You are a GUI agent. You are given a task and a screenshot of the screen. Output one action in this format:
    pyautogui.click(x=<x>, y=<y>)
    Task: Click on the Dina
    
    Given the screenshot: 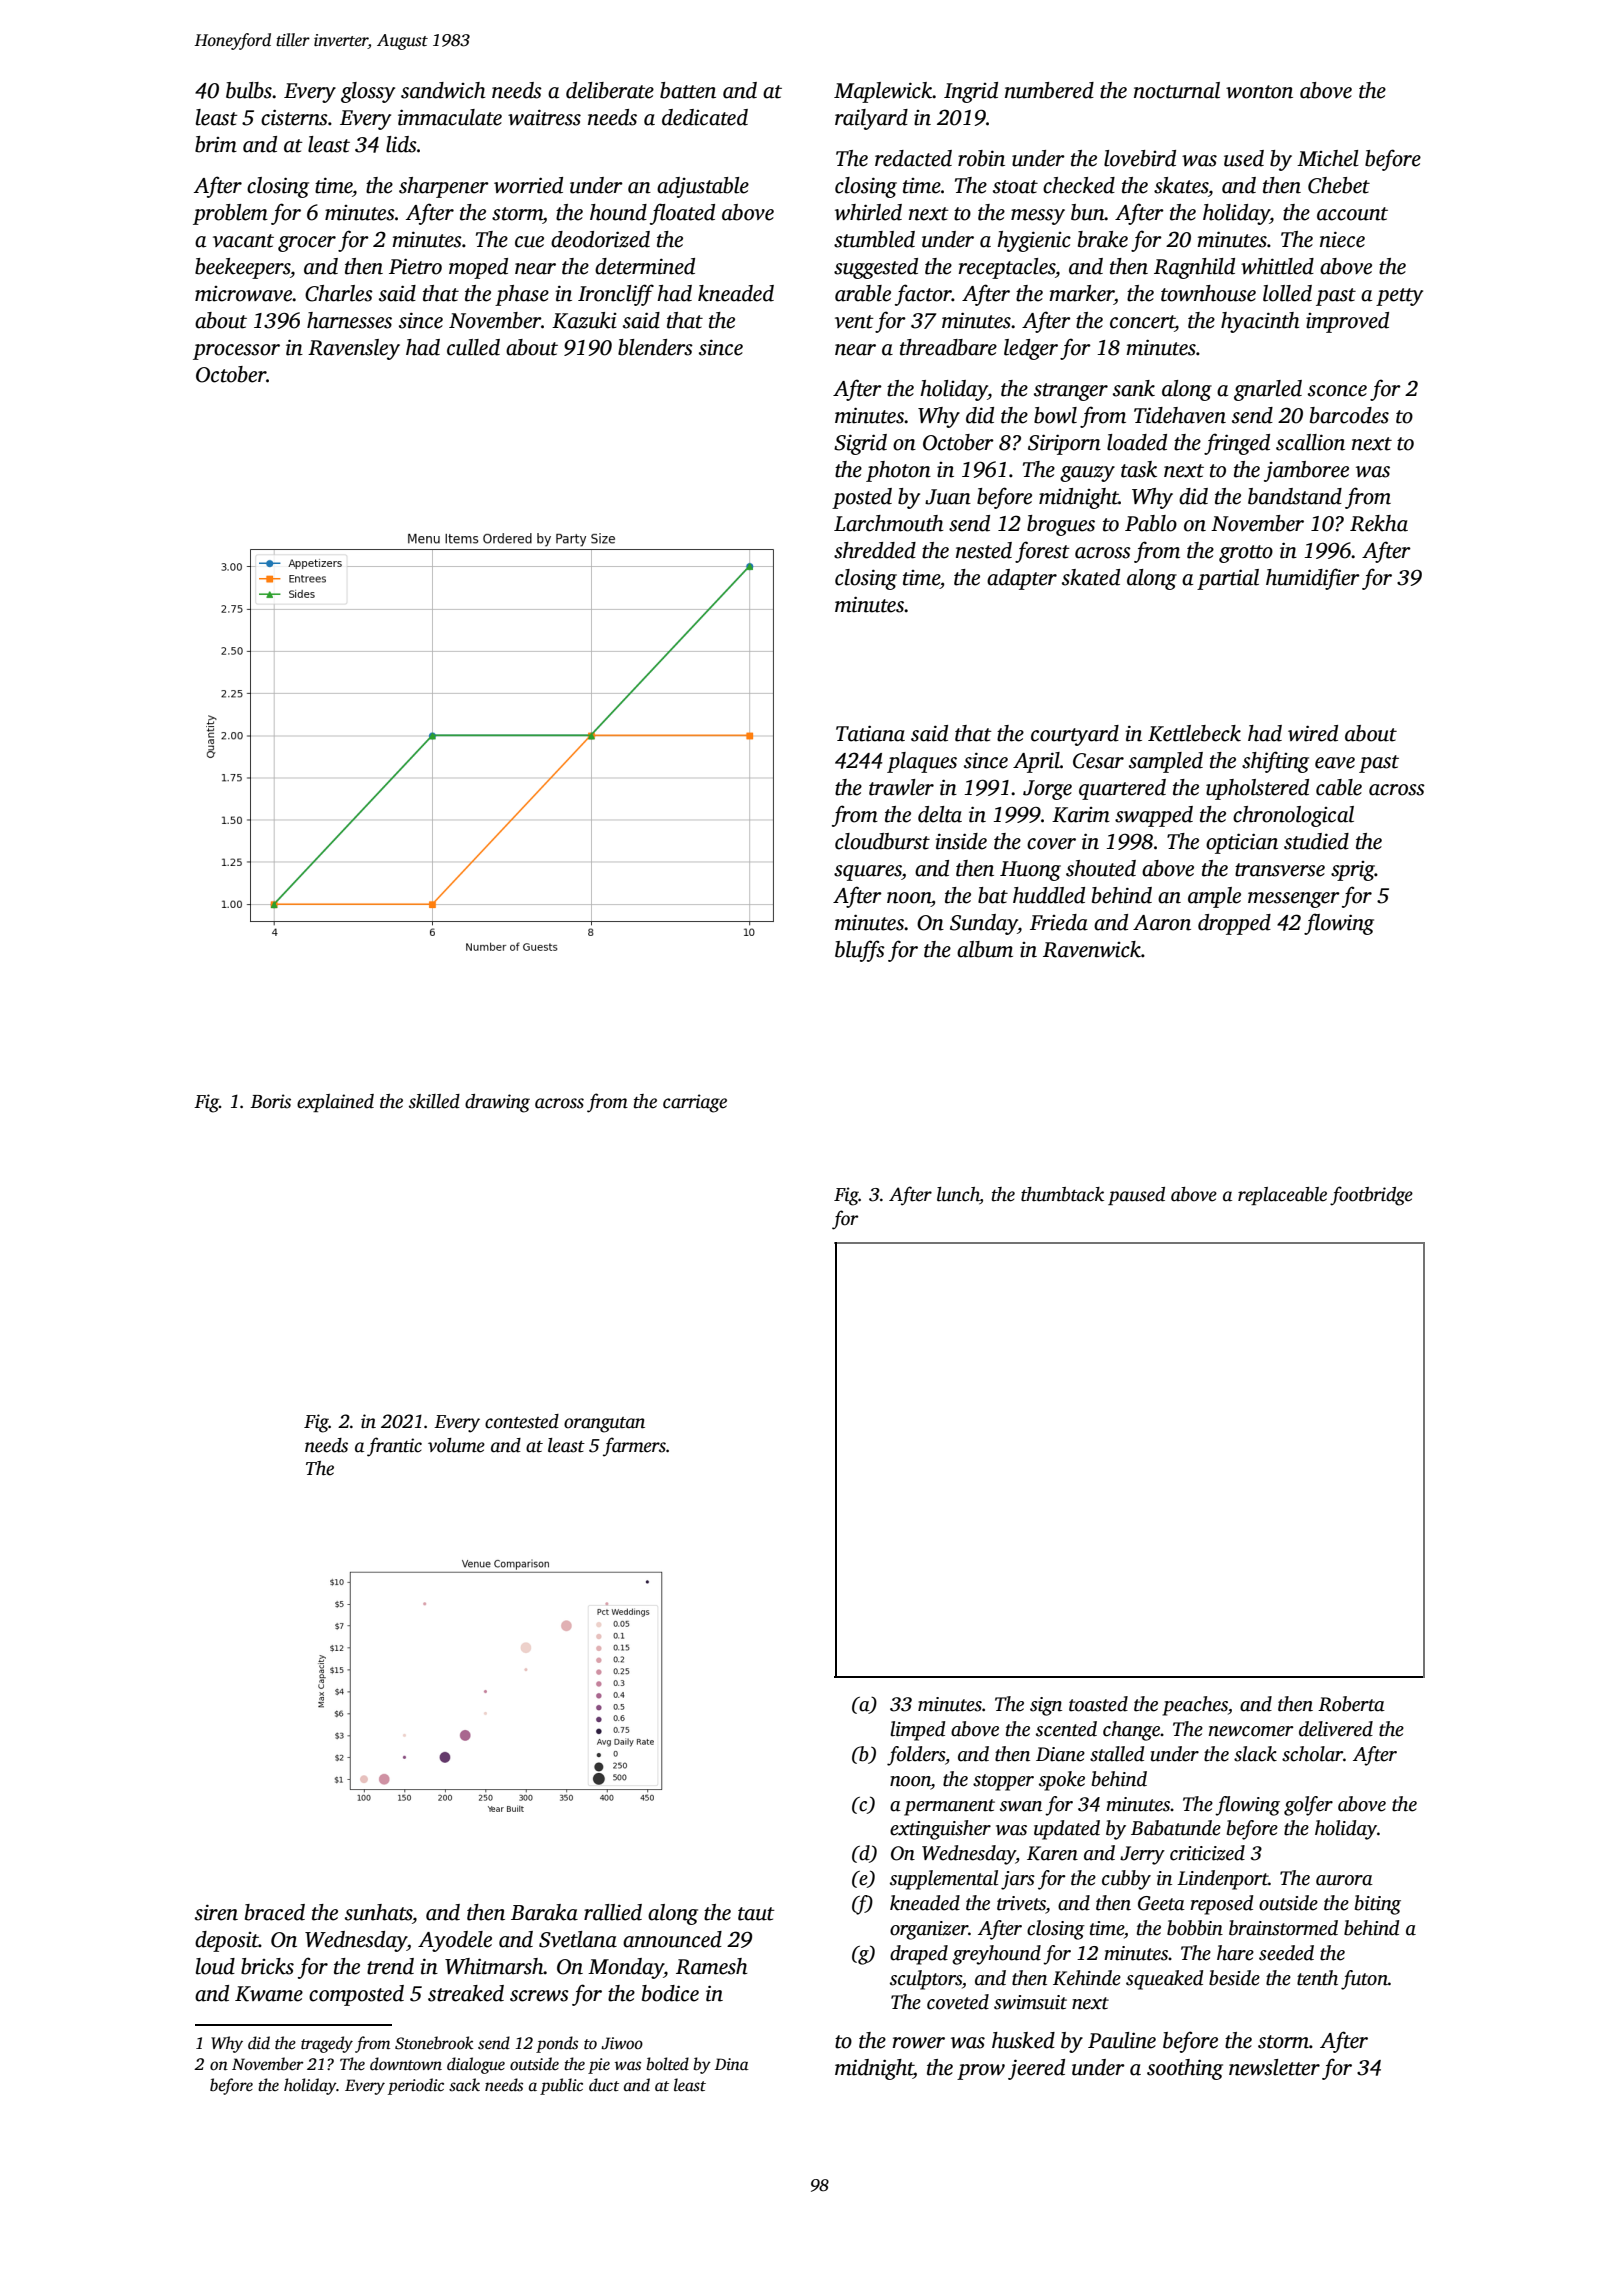 What is the action you would take?
    pyautogui.click(x=732, y=2064)
